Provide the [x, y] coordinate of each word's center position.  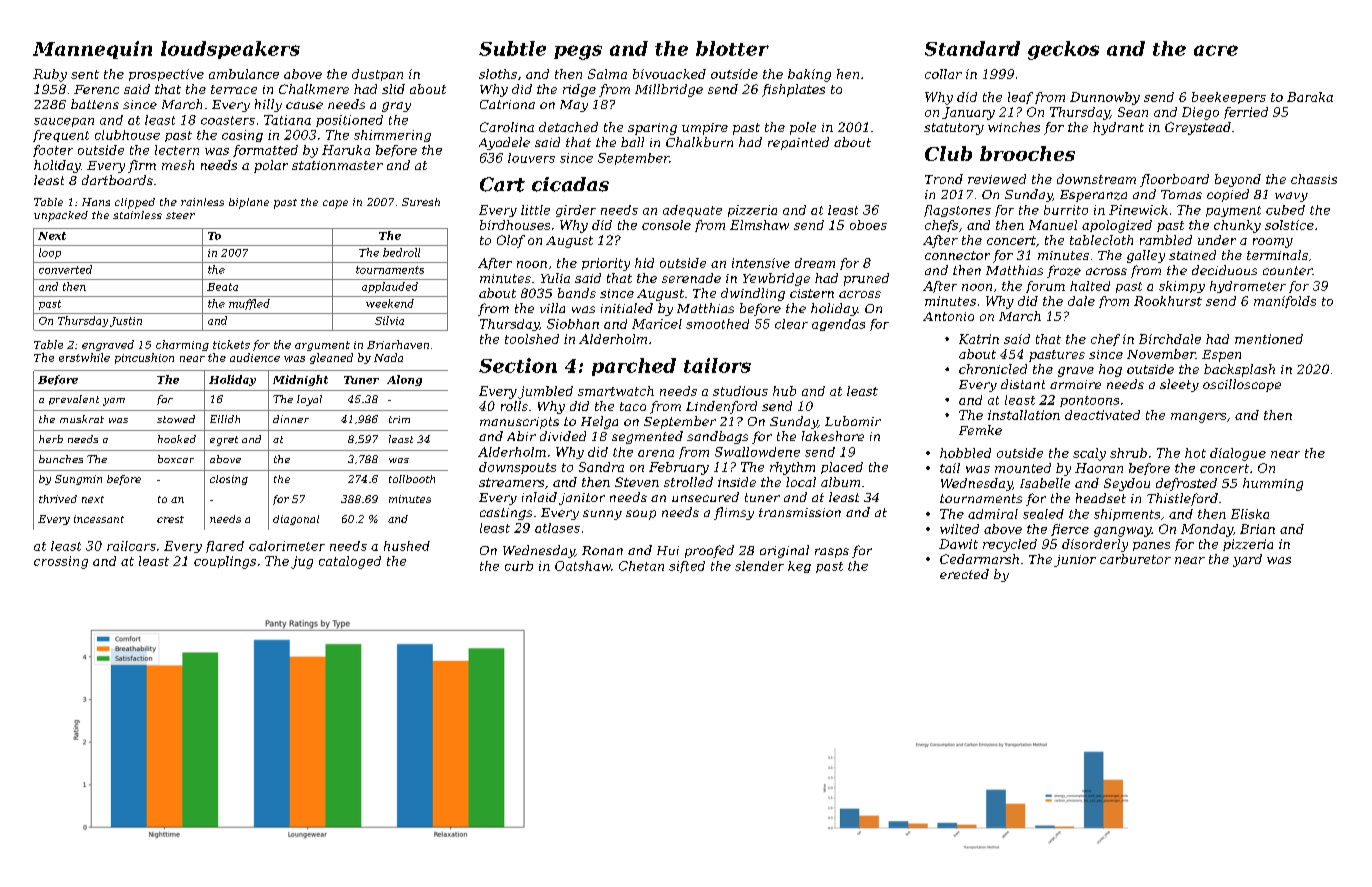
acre [1216, 50]
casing [242, 136]
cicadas [570, 184]
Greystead [1198, 128]
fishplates [793, 90]
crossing [61, 562]
